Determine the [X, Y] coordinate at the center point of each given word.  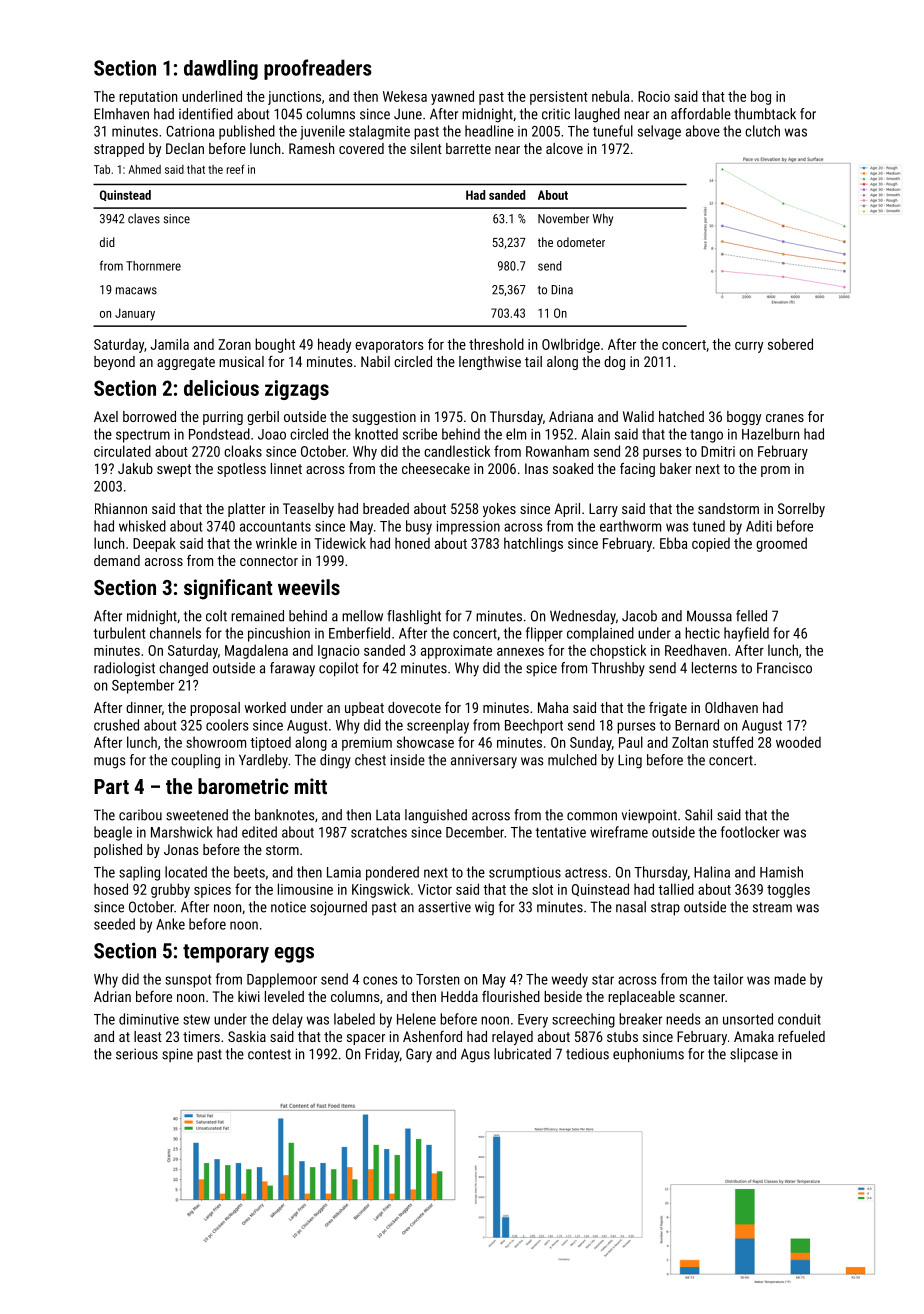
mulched [572, 760]
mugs [109, 763]
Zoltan [690, 742]
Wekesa [405, 96]
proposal [215, 709]
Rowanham [557, 451]
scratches [379, 832]
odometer [581, 242]
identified [206, 114]
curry [749, 347]
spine [177, 1055]
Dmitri [718, 451]
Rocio [654, 96]
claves [144, 218]
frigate [668, 709]
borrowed [149, 416]
